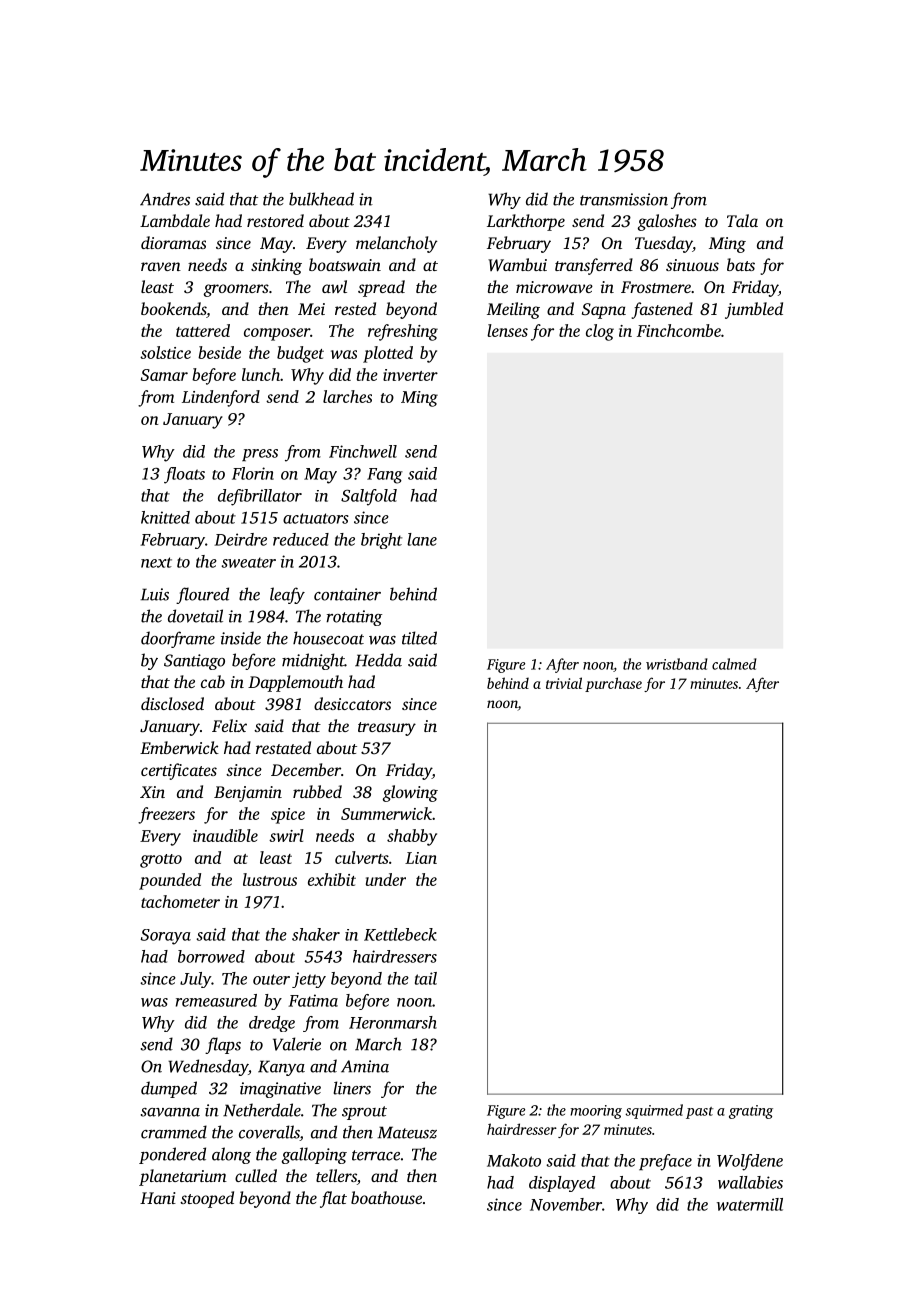 This image has height=1314, width=924. What do you see at coordinates (624, 199) in the image?
I see `transmission` at bounding box center [624, 199].
